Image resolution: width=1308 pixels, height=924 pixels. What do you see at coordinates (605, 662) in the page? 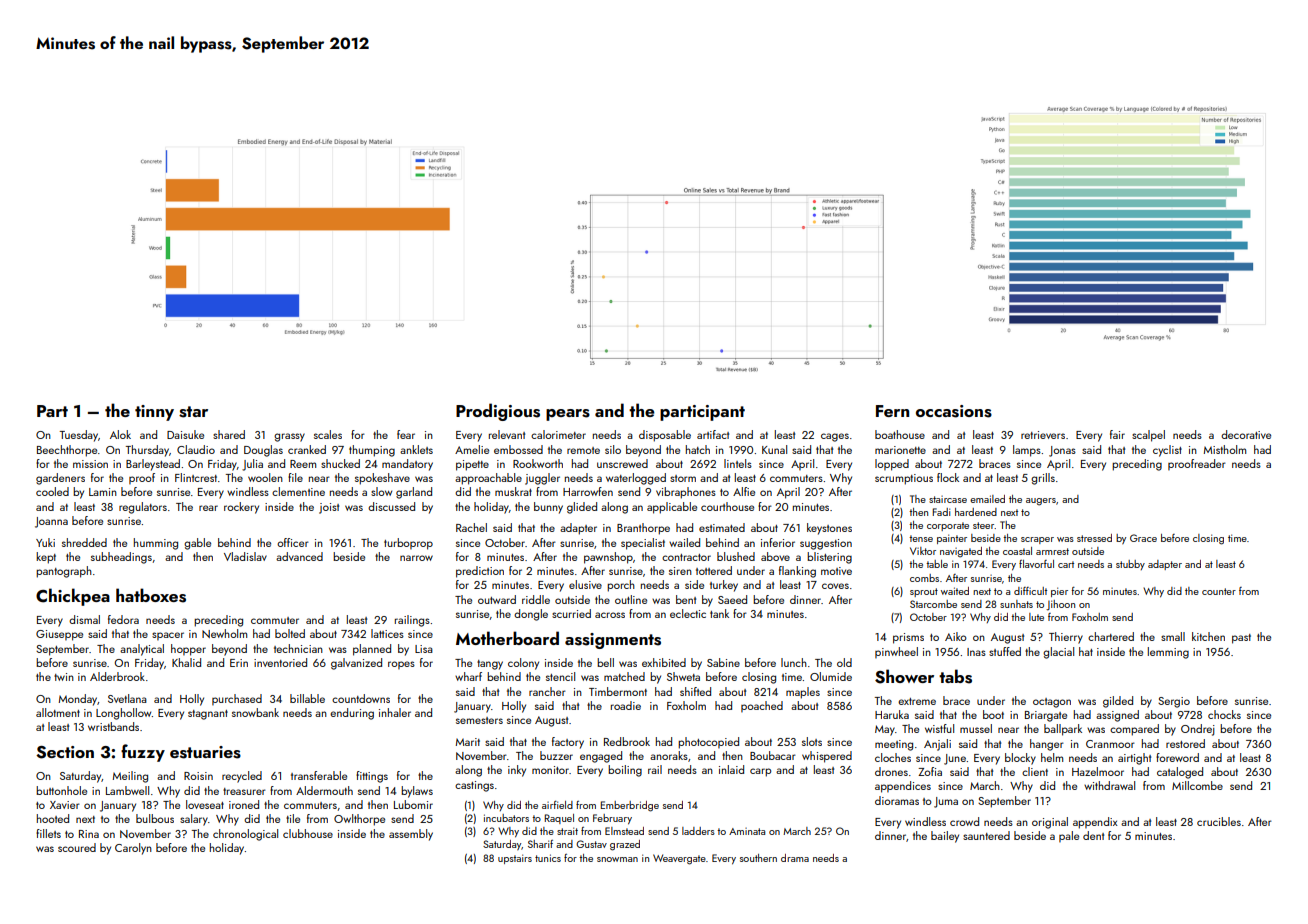
I see `bell` at bounding box center [605, 662].
